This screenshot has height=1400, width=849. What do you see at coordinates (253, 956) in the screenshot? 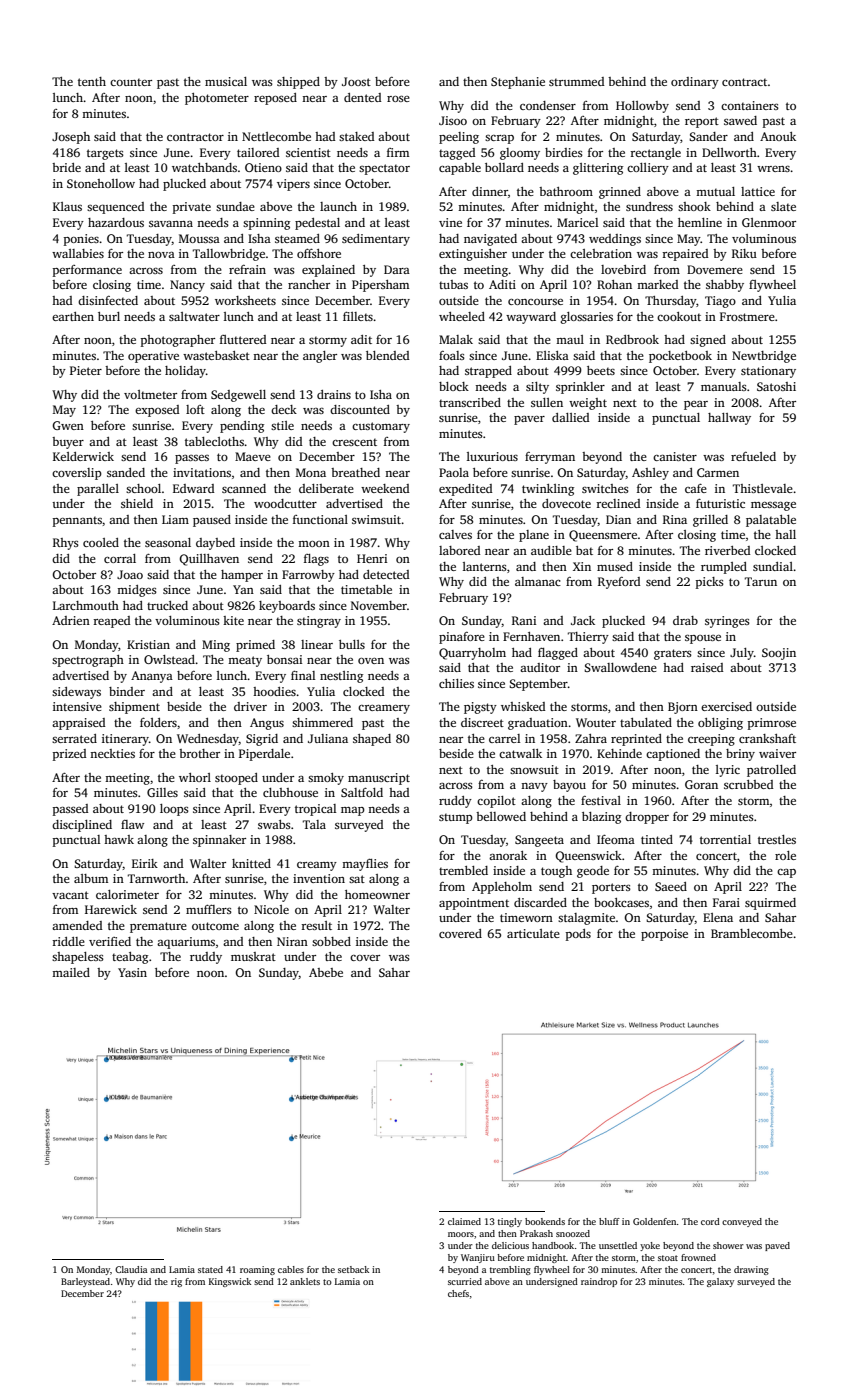
I see `muskrat` at bounding box center [253, 956].
